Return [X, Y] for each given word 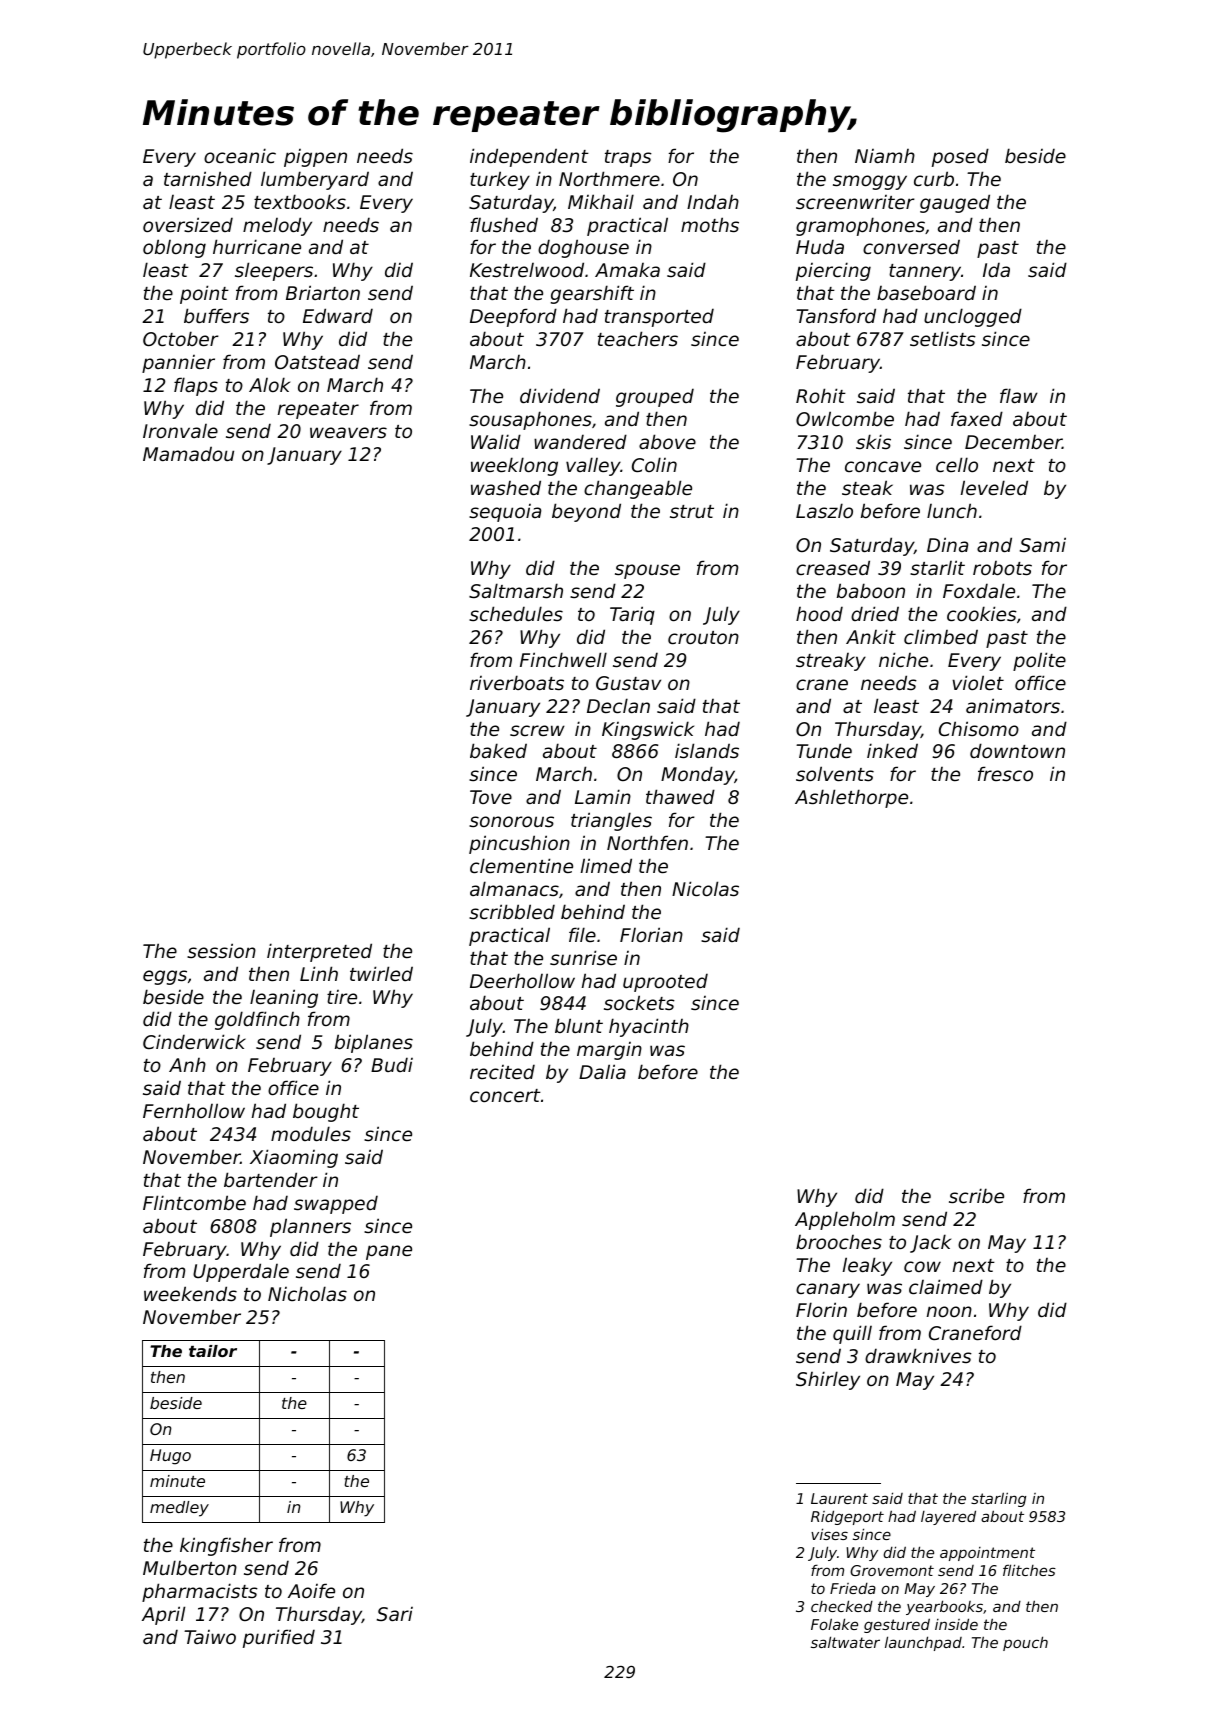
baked [498, 750]
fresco [1005, 773]
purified [279, 1638]
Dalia [602, 1071]
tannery [925, 272]
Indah [713, 201]
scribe [976, 1195]
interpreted [319, 952]
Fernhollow [194, 1110]
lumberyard [315, 180]
